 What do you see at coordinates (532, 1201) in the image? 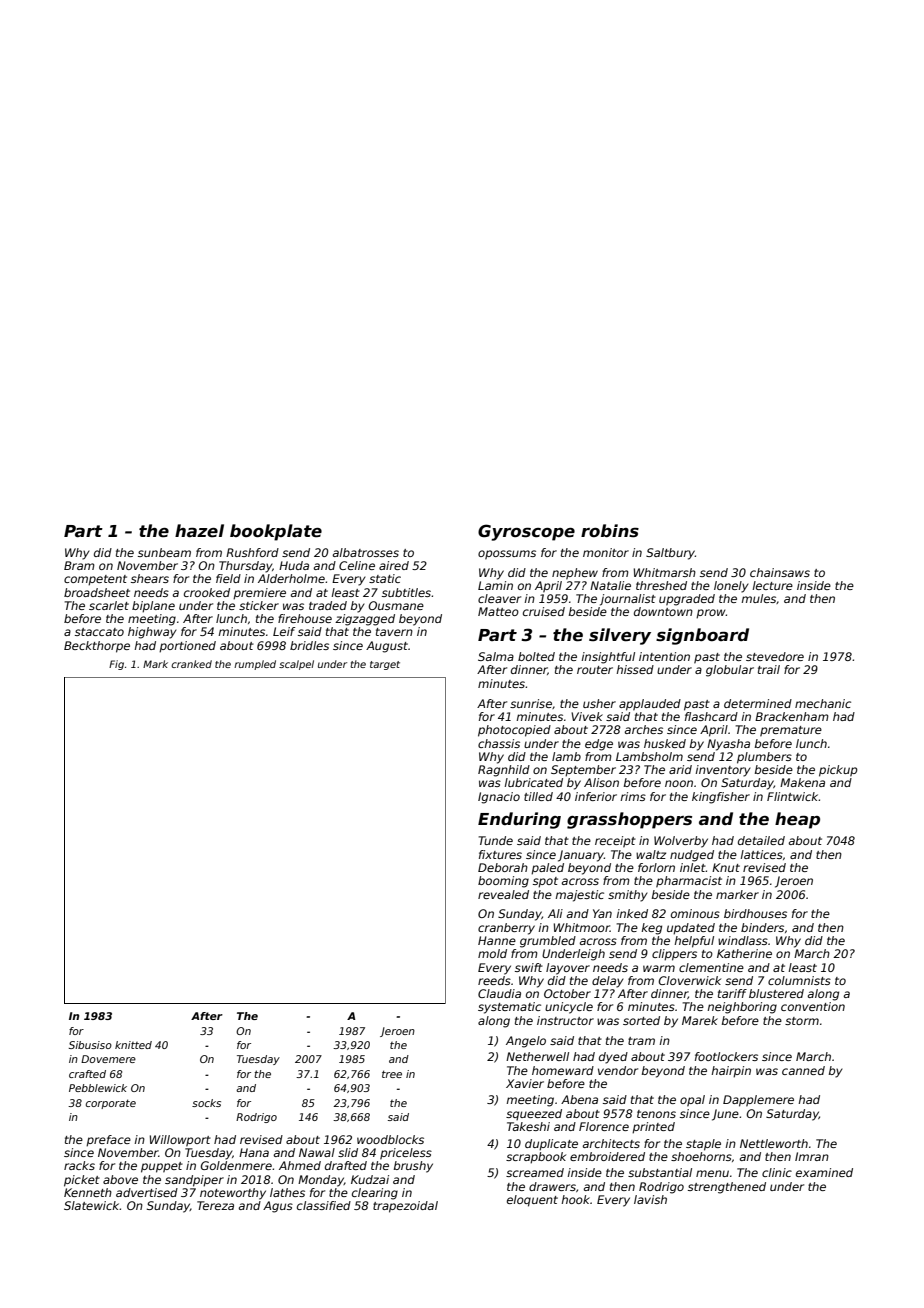
I see `eloquent` at bounding box center [532, 1201].
